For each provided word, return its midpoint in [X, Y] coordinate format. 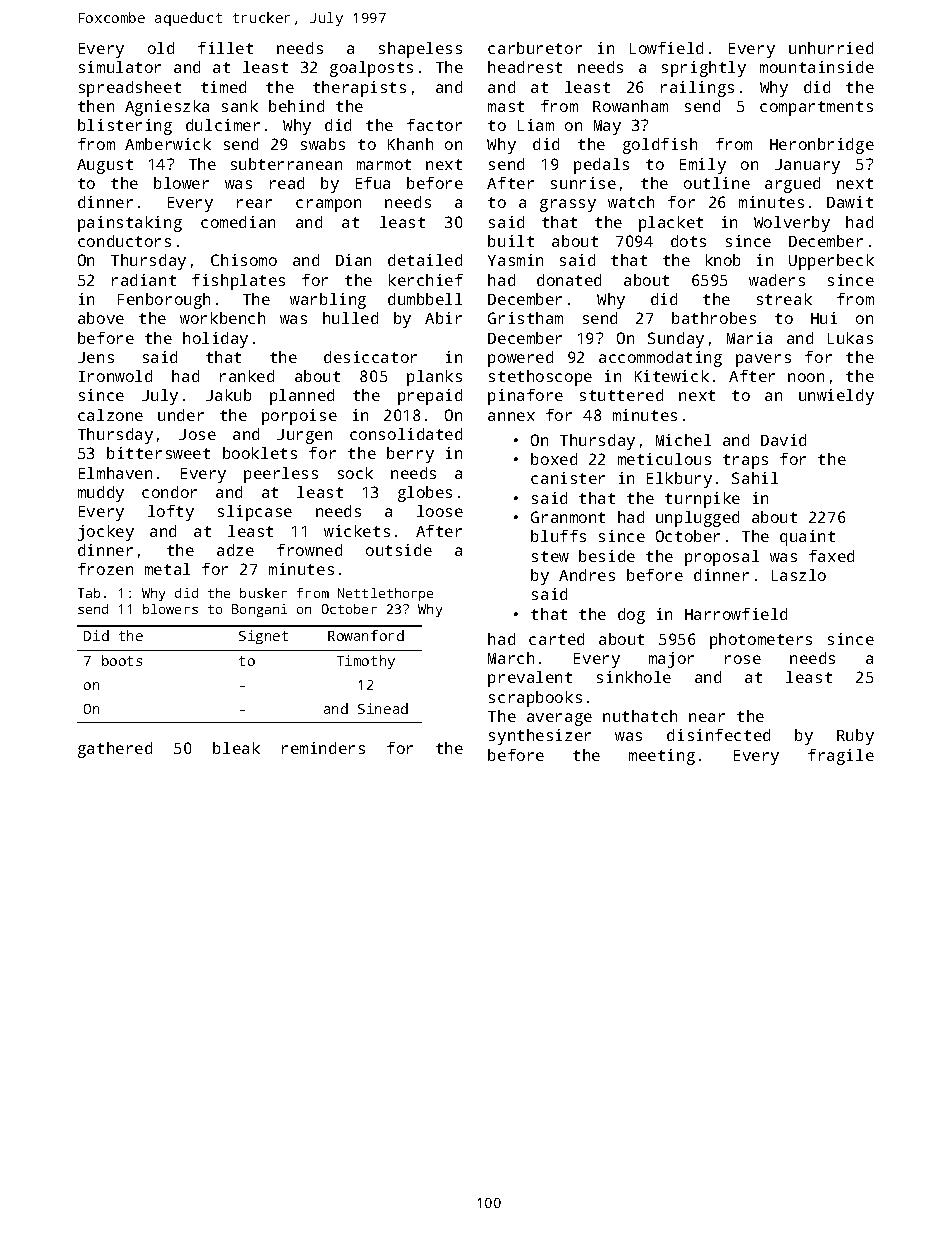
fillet [225, 48]
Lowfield [666, 48]
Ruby [855, 737]
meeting [662, 757]
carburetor [535, 48]
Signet [263, 637]
